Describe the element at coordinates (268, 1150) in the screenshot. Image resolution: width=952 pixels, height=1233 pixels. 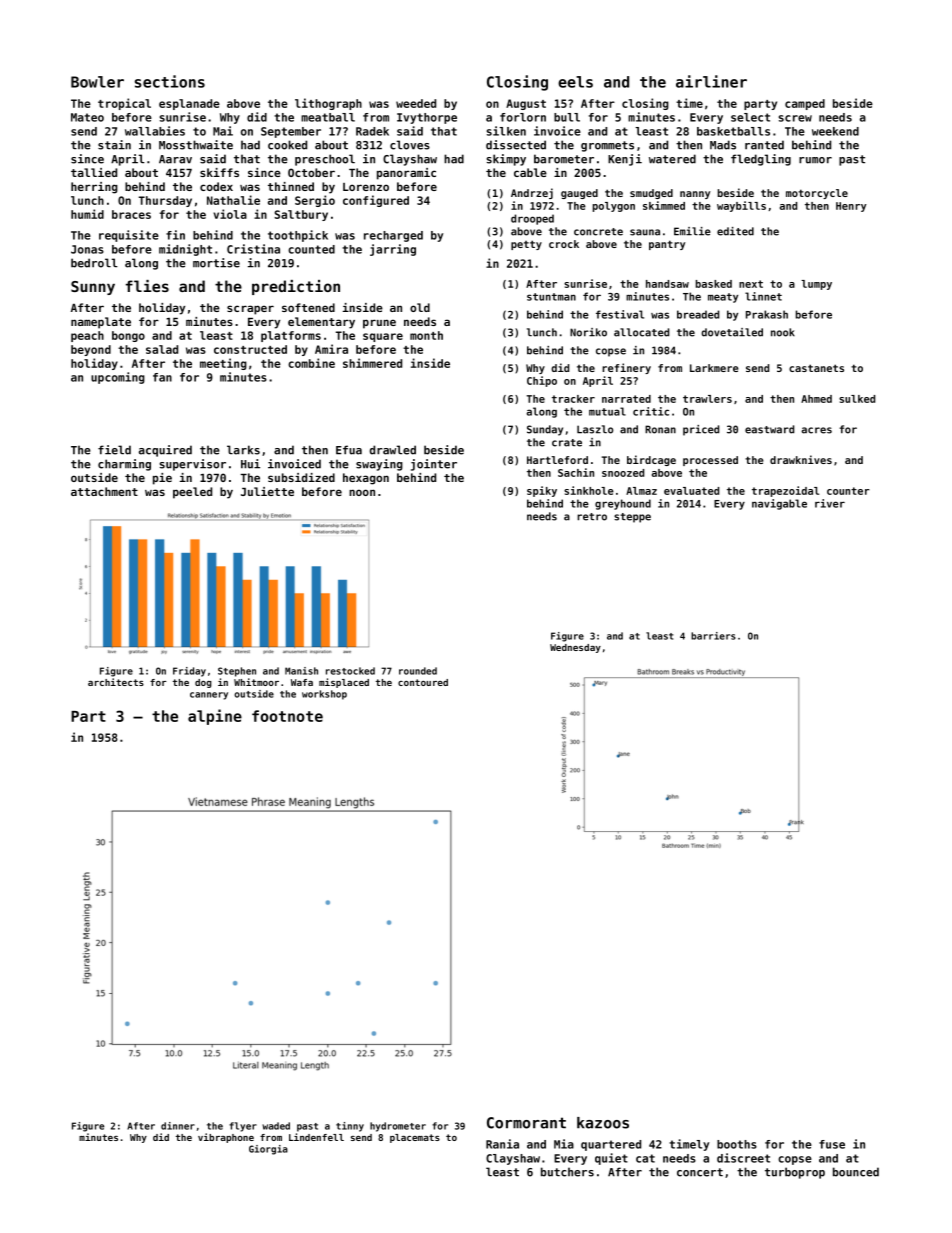
I see `Giorgia` at that location.
